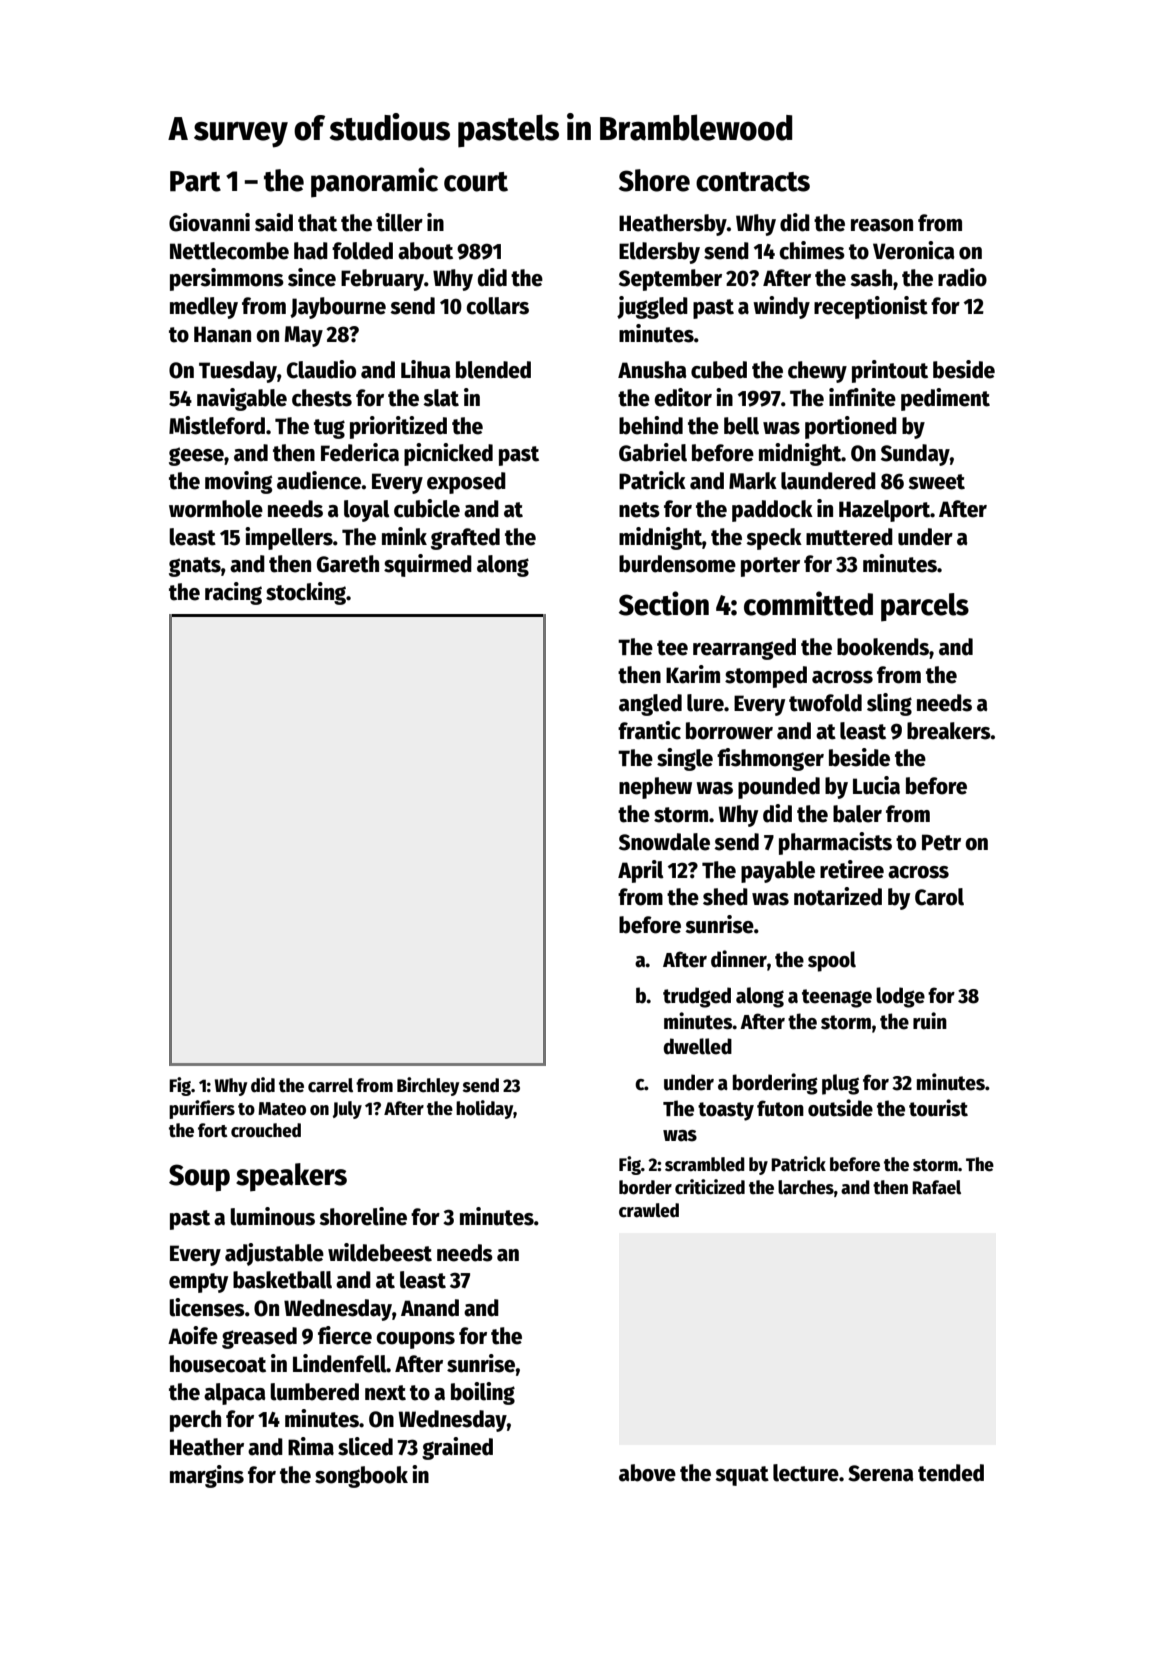 The height and width of the page is (1654, 1165). Describe the element at coordinates (330, 1085) in the page. I see `carrel` at that location.
